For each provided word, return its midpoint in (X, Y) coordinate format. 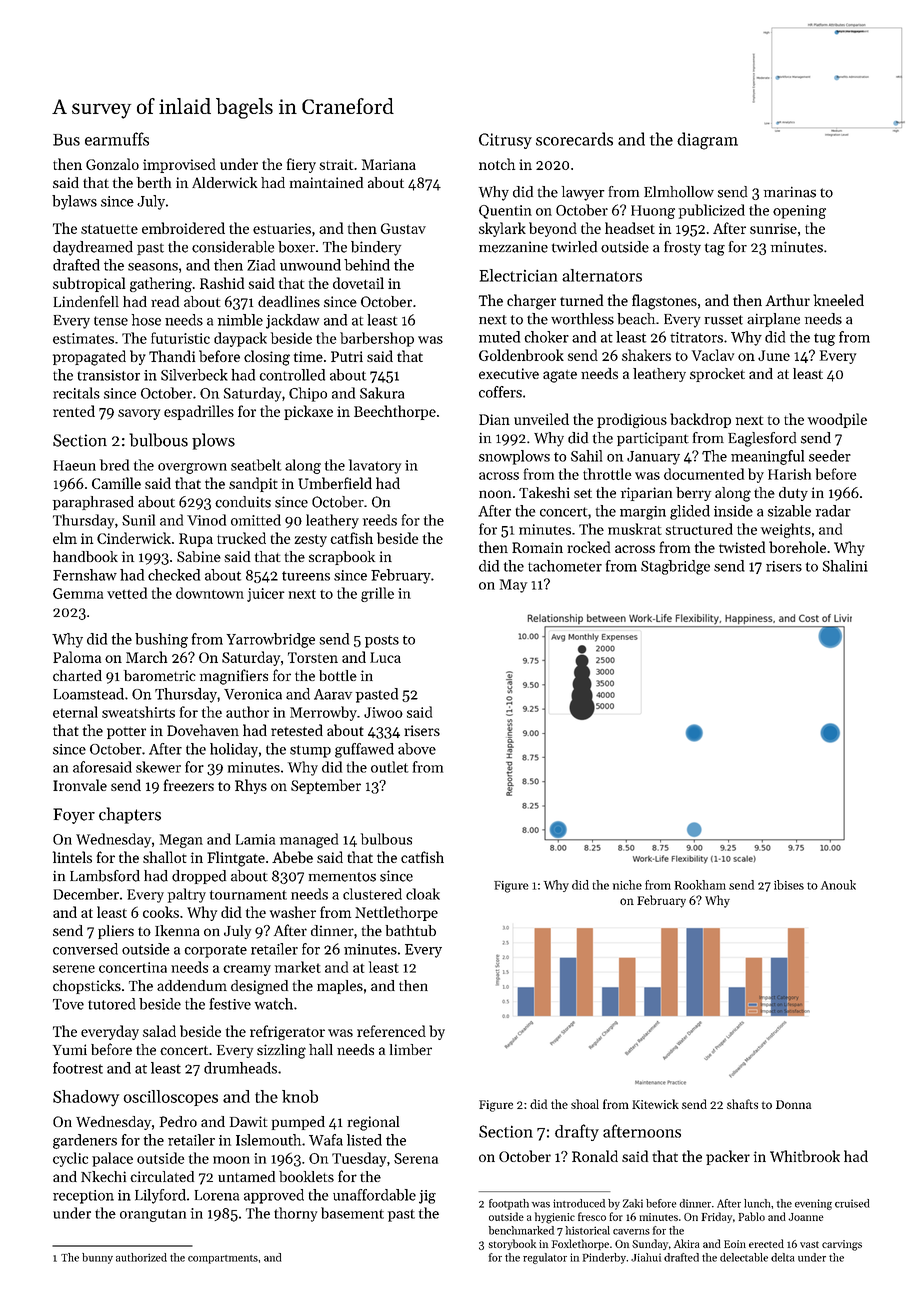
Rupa (196, 540)
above (417, 749)
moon (231, 1160)
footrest (78, 1068)
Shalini (845, 566)
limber (411, 1049)
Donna (794, 1104)
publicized (712, 211)
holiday (234, 750)
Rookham (700, 885)
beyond (553, 229)
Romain (537, 547)
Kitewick (655, 1104)
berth (154, 182)
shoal (585, 1104)
